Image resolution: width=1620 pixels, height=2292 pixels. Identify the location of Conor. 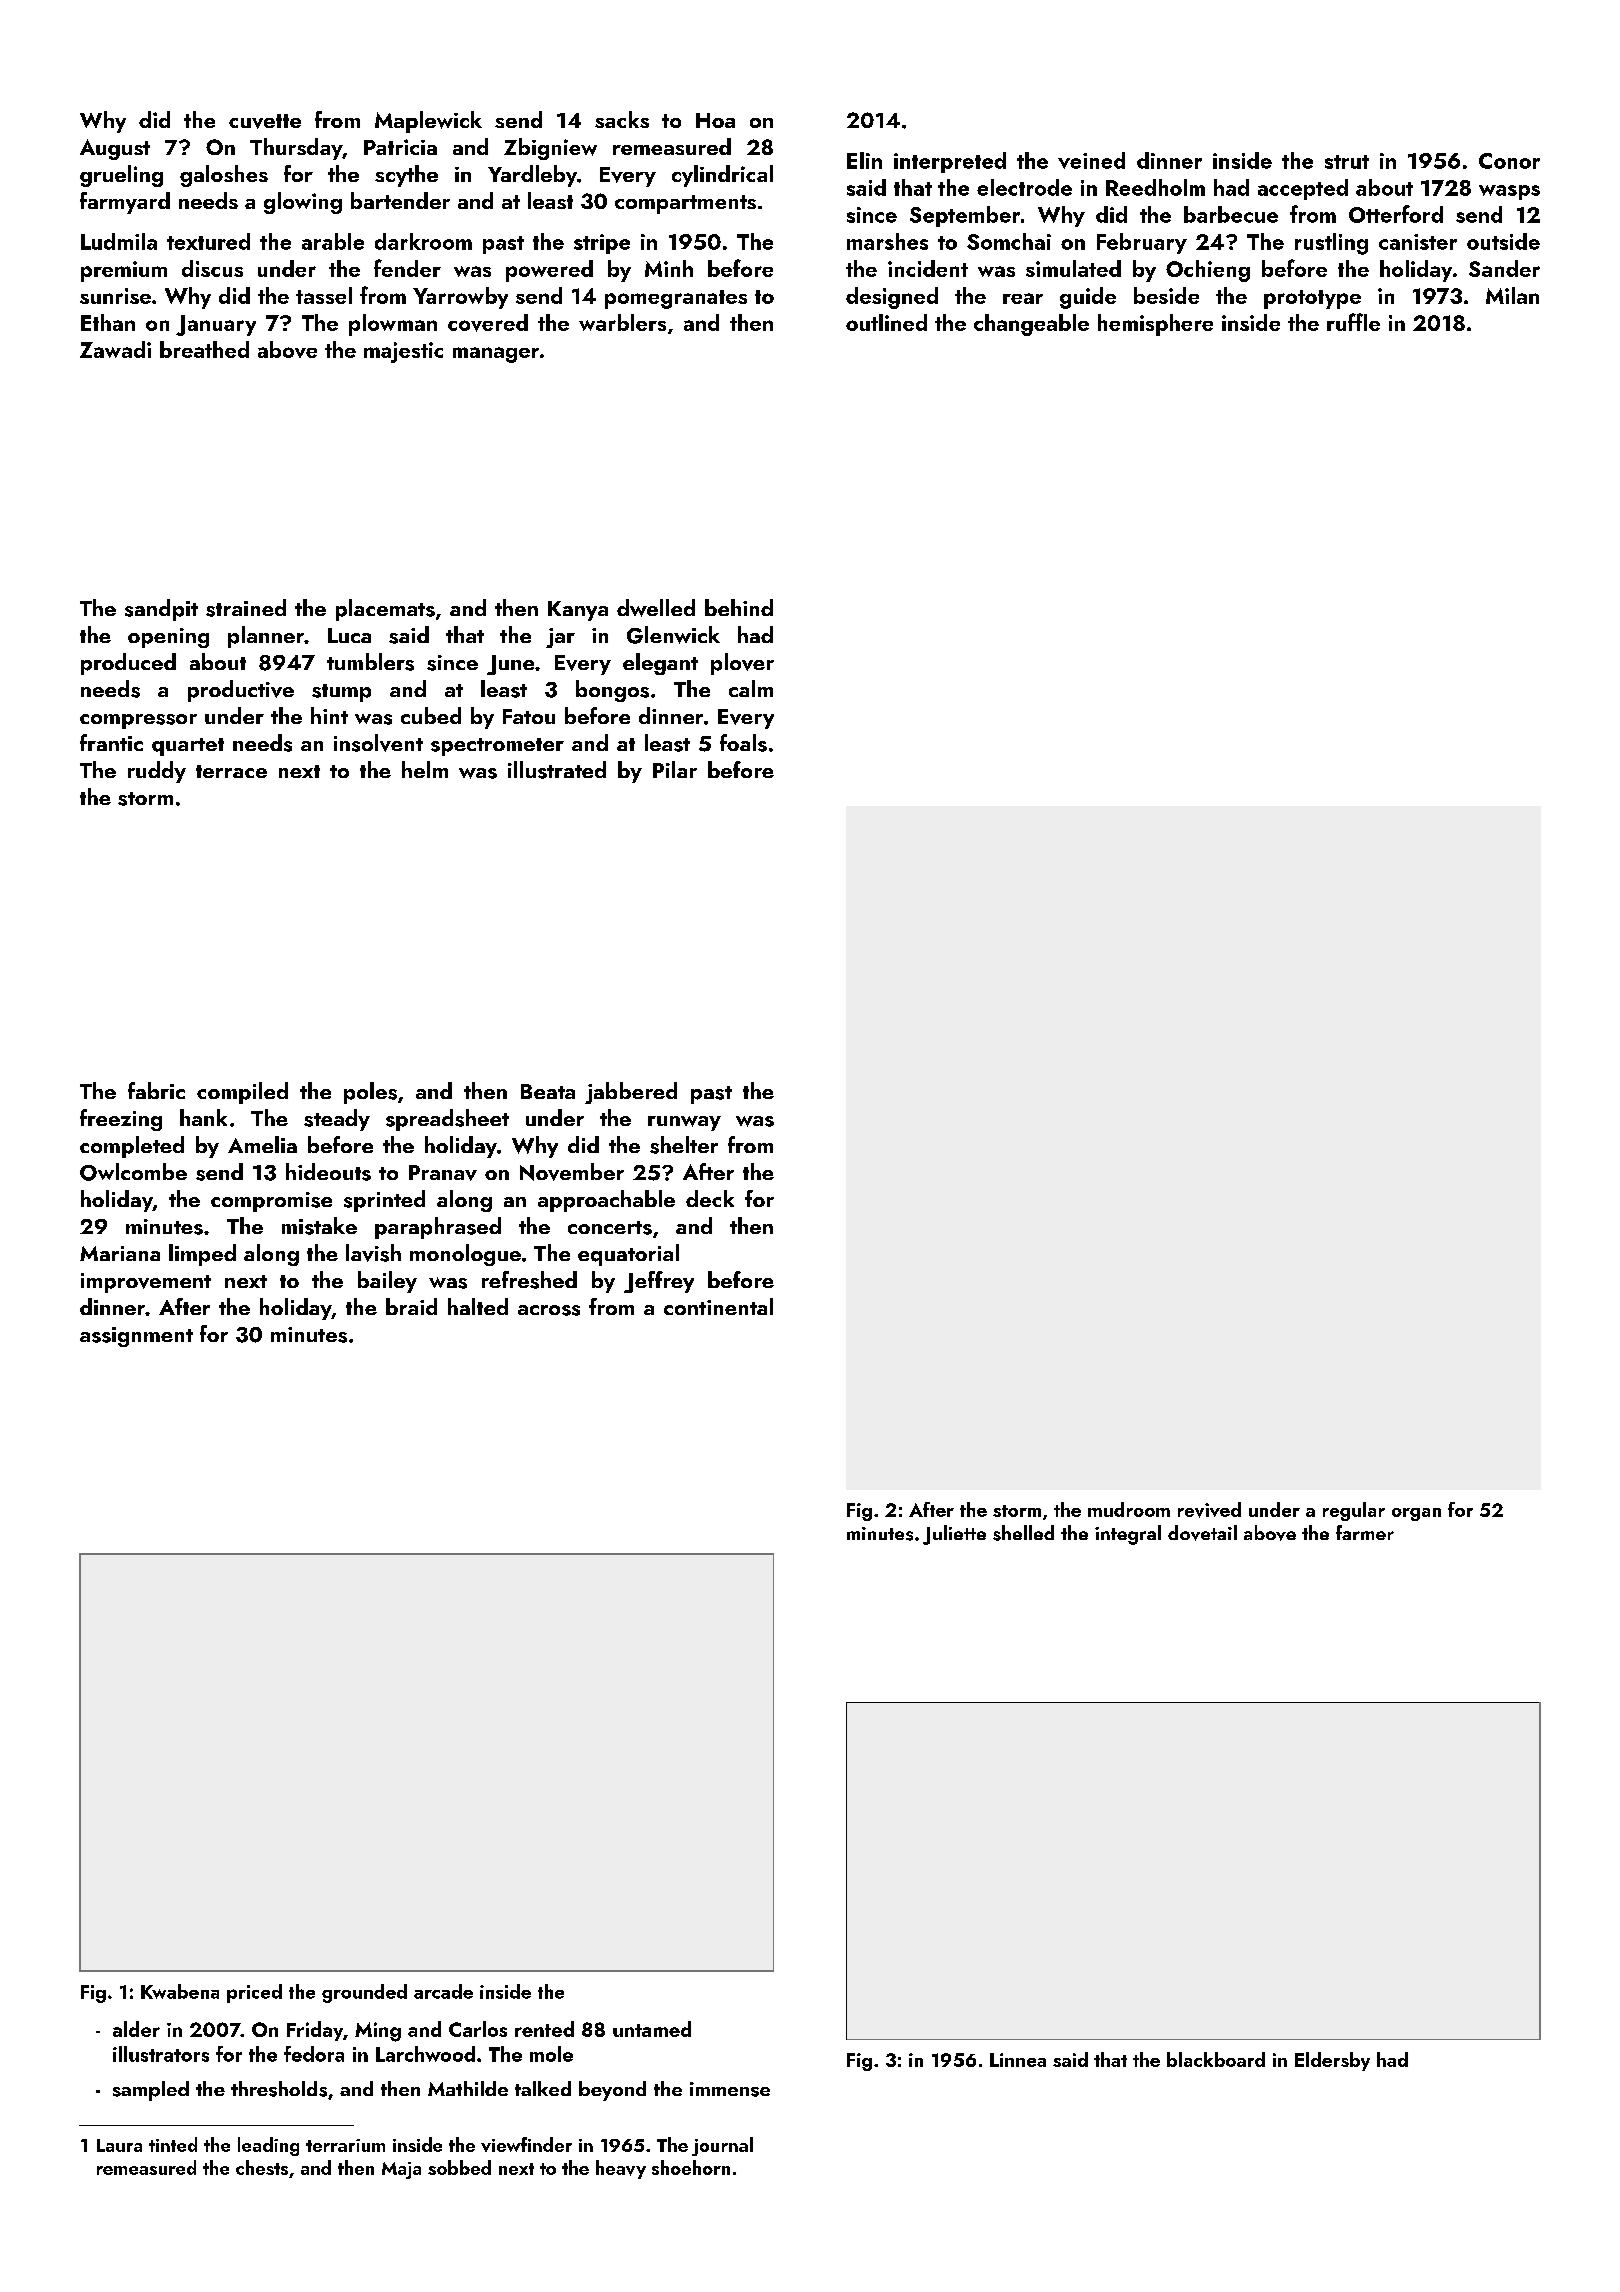
(1509, 161).
